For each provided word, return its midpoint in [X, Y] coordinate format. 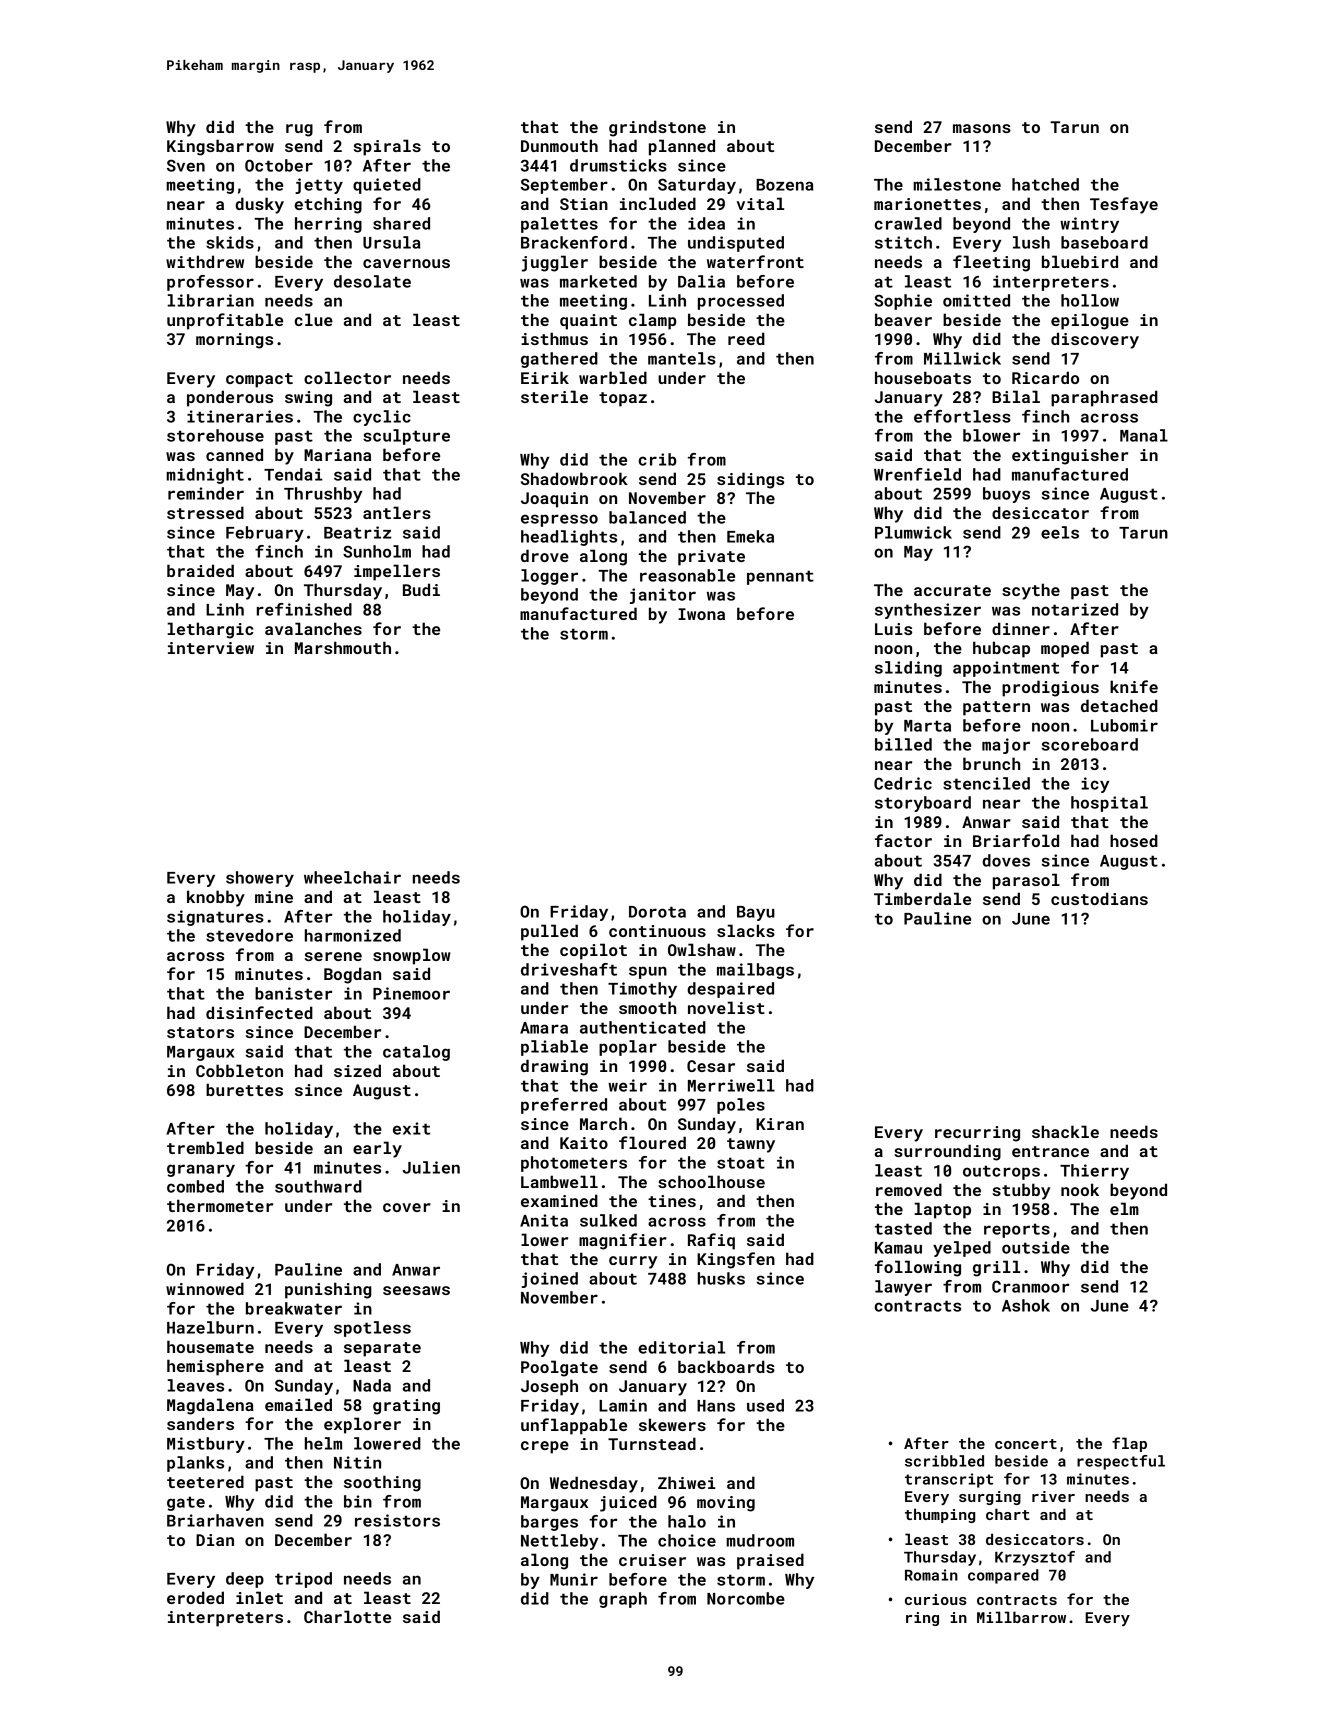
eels [1060, 532]
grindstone [657, 128]
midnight [205, 476]
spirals [387, 147]
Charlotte [347, 1616]
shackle [1065, 1131]
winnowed [205, 1288]
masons [982, 128]
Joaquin [554, 500]
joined [550, 1280]
